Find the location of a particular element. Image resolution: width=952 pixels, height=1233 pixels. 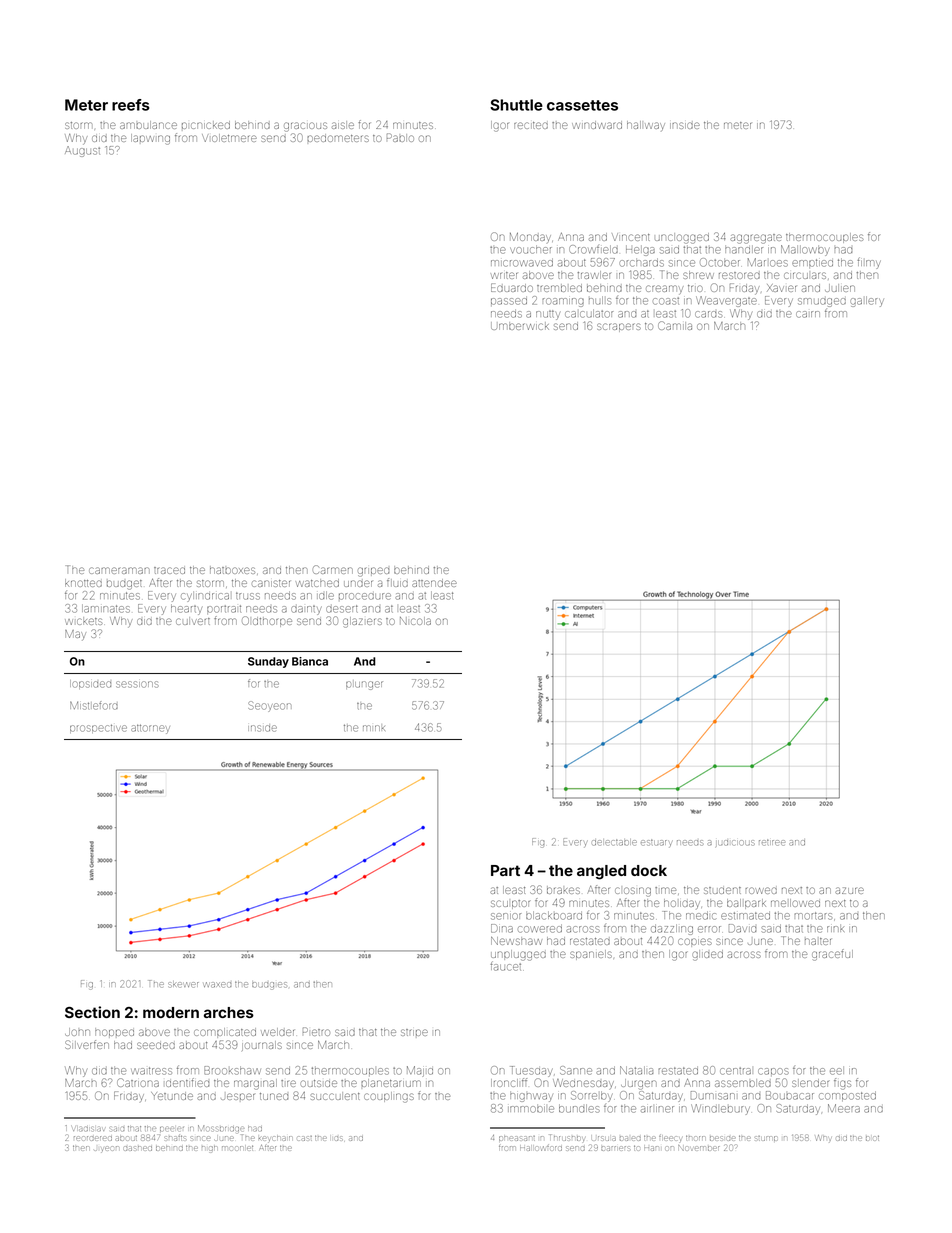

unclogged is located at coordinates (682, 238).
